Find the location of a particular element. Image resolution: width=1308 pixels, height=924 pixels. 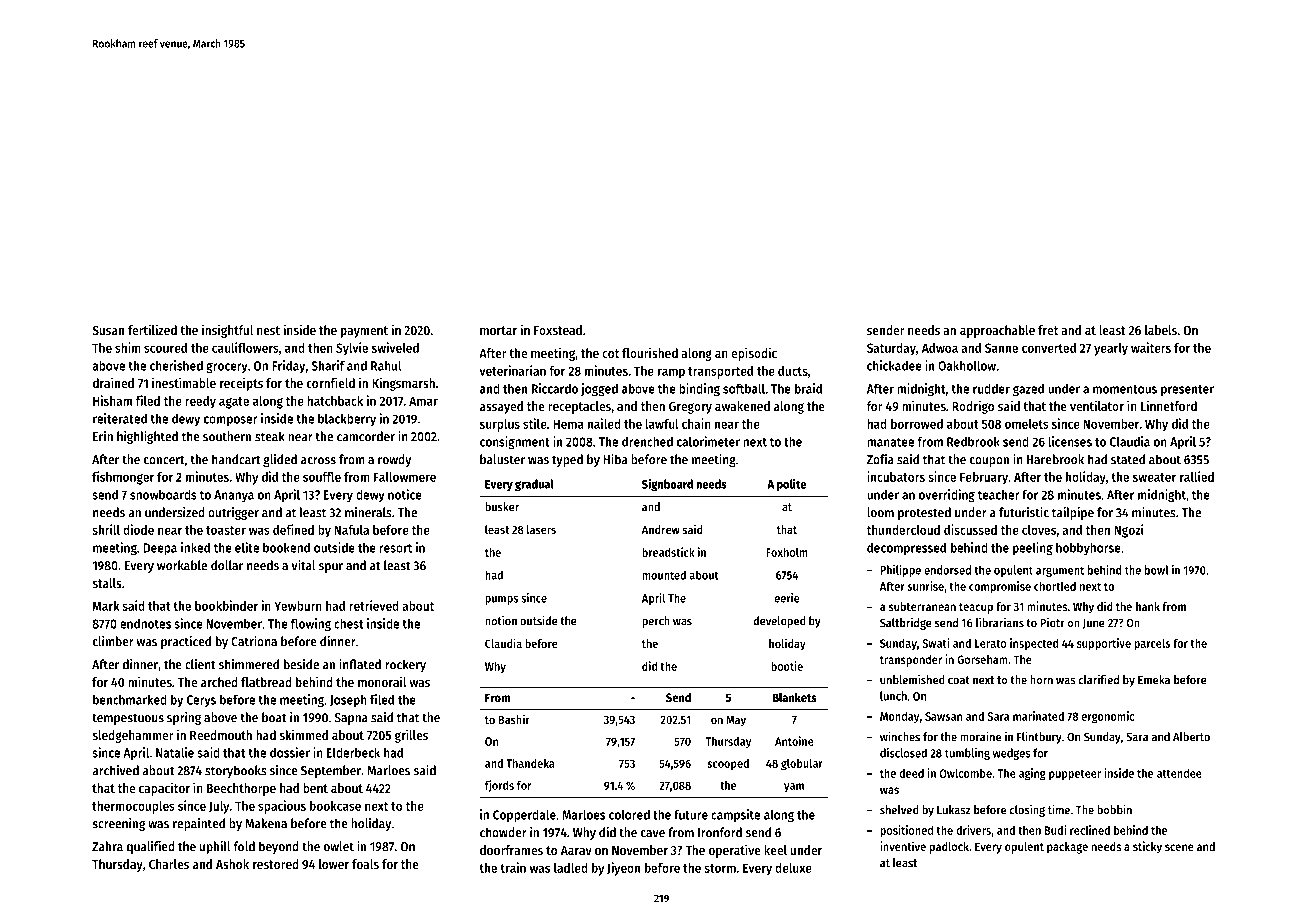

calorimeter is located at coordinates (708, 441).
